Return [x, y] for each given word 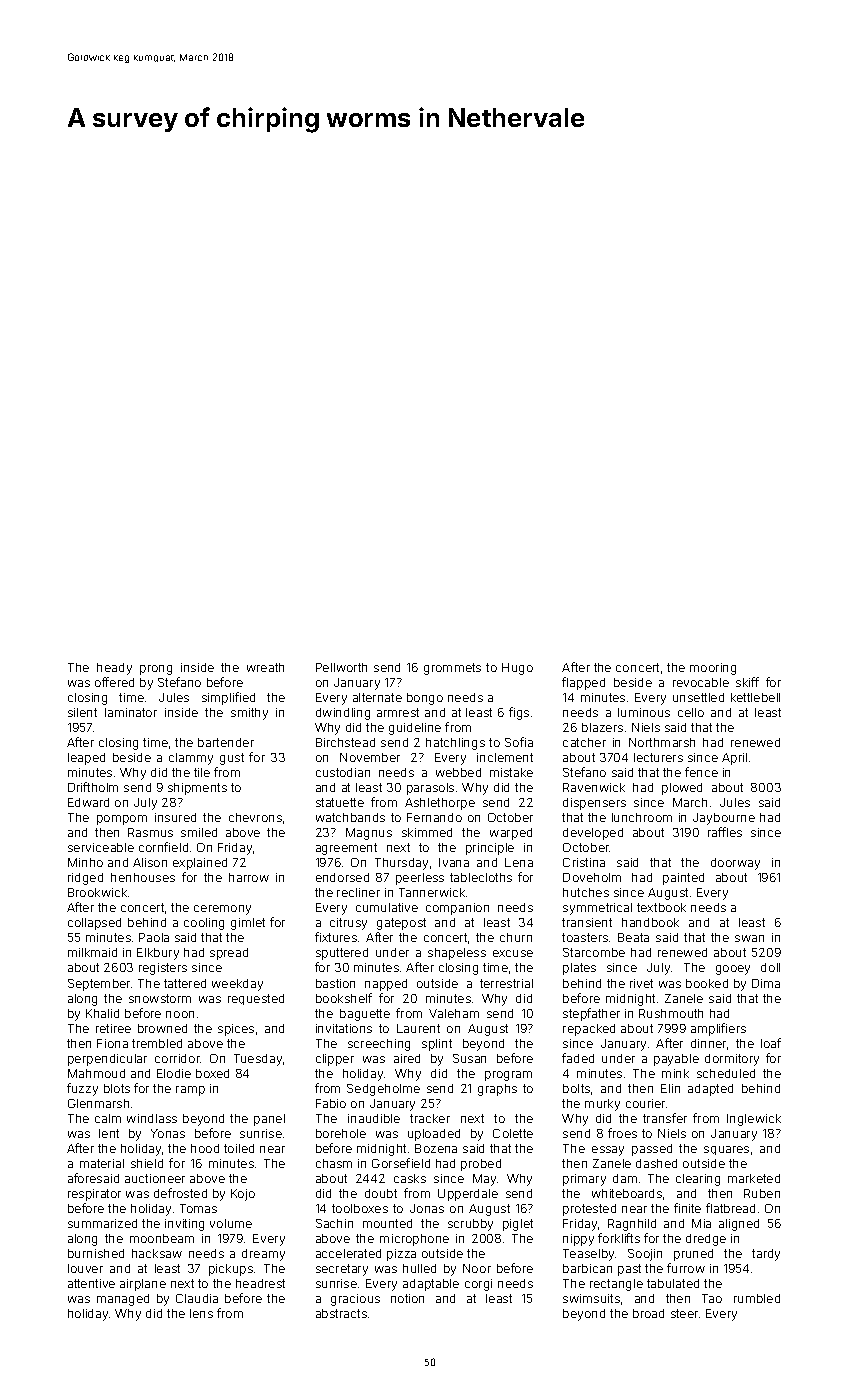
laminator [131, 712]
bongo [425, 699]
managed [123, 1300]
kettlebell [755, 697]
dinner [708, 1043]
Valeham [454, 1013]
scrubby [470, 1225]
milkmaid [92, 952]
